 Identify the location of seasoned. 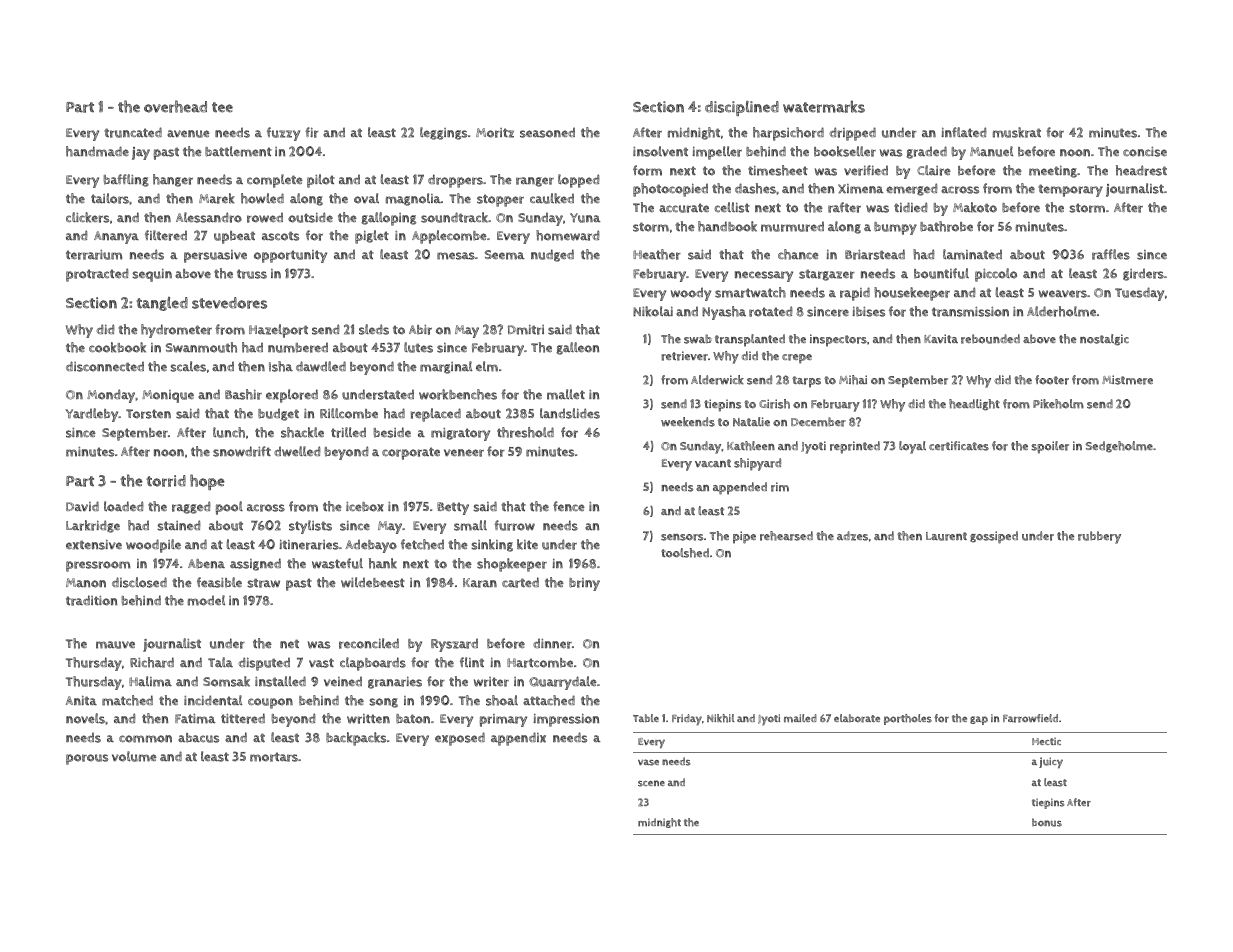
(547, 132).
